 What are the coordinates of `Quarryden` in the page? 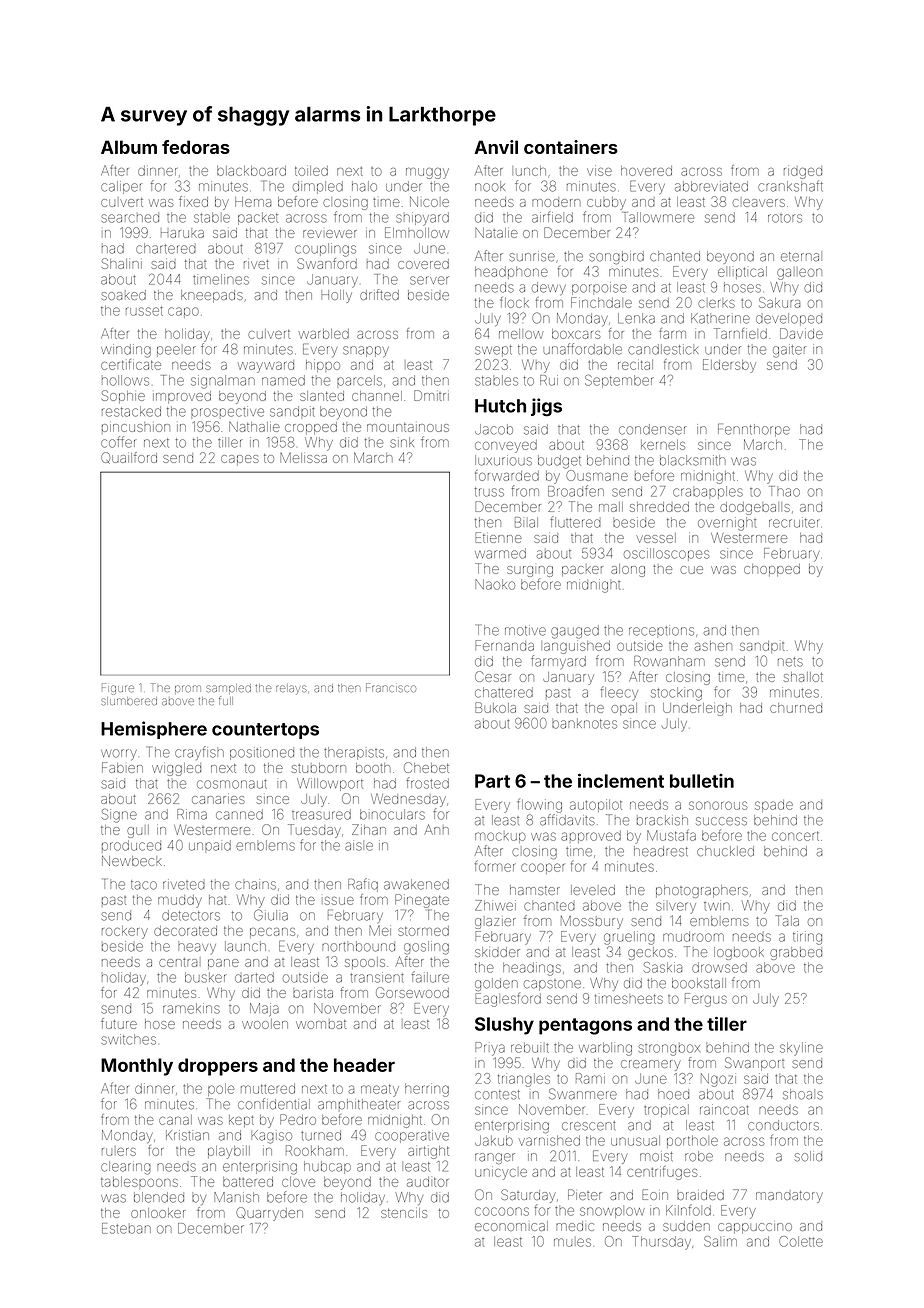 It's located at (269, 1214).
